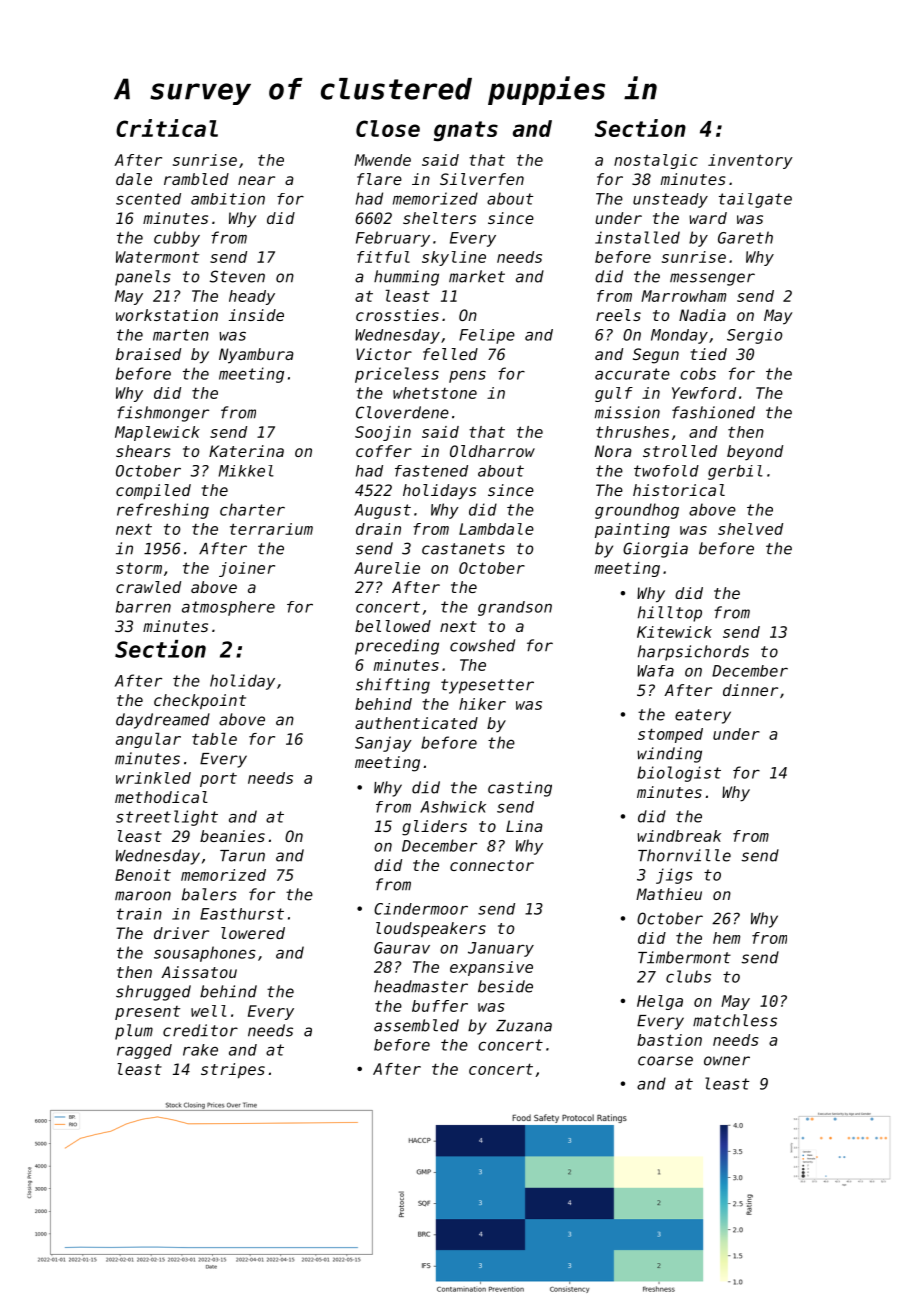  What do you see at coordinates (703, 716) in the page?
I see `eatery` at bounding box center [703, 716].
